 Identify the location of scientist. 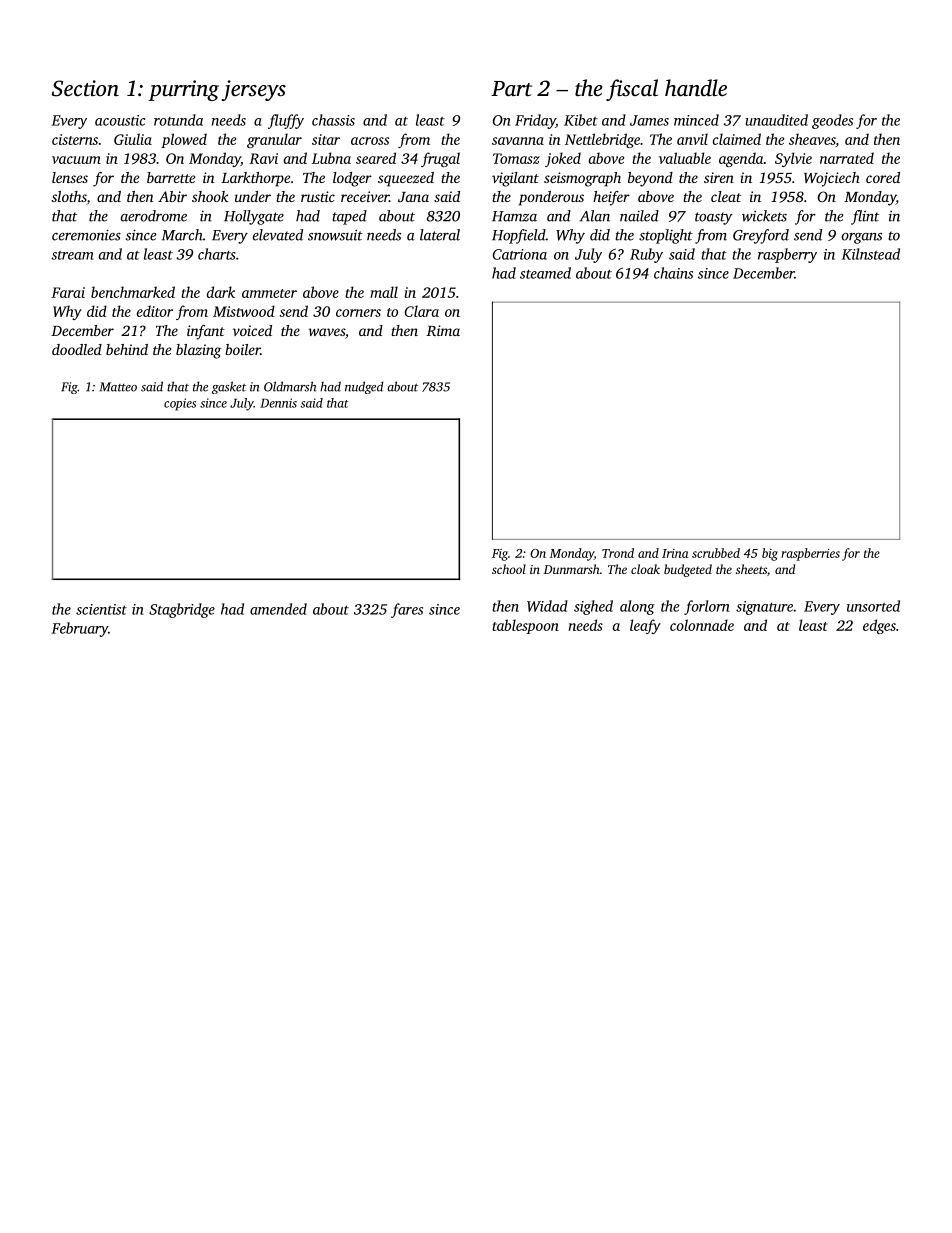
(101, 609).
